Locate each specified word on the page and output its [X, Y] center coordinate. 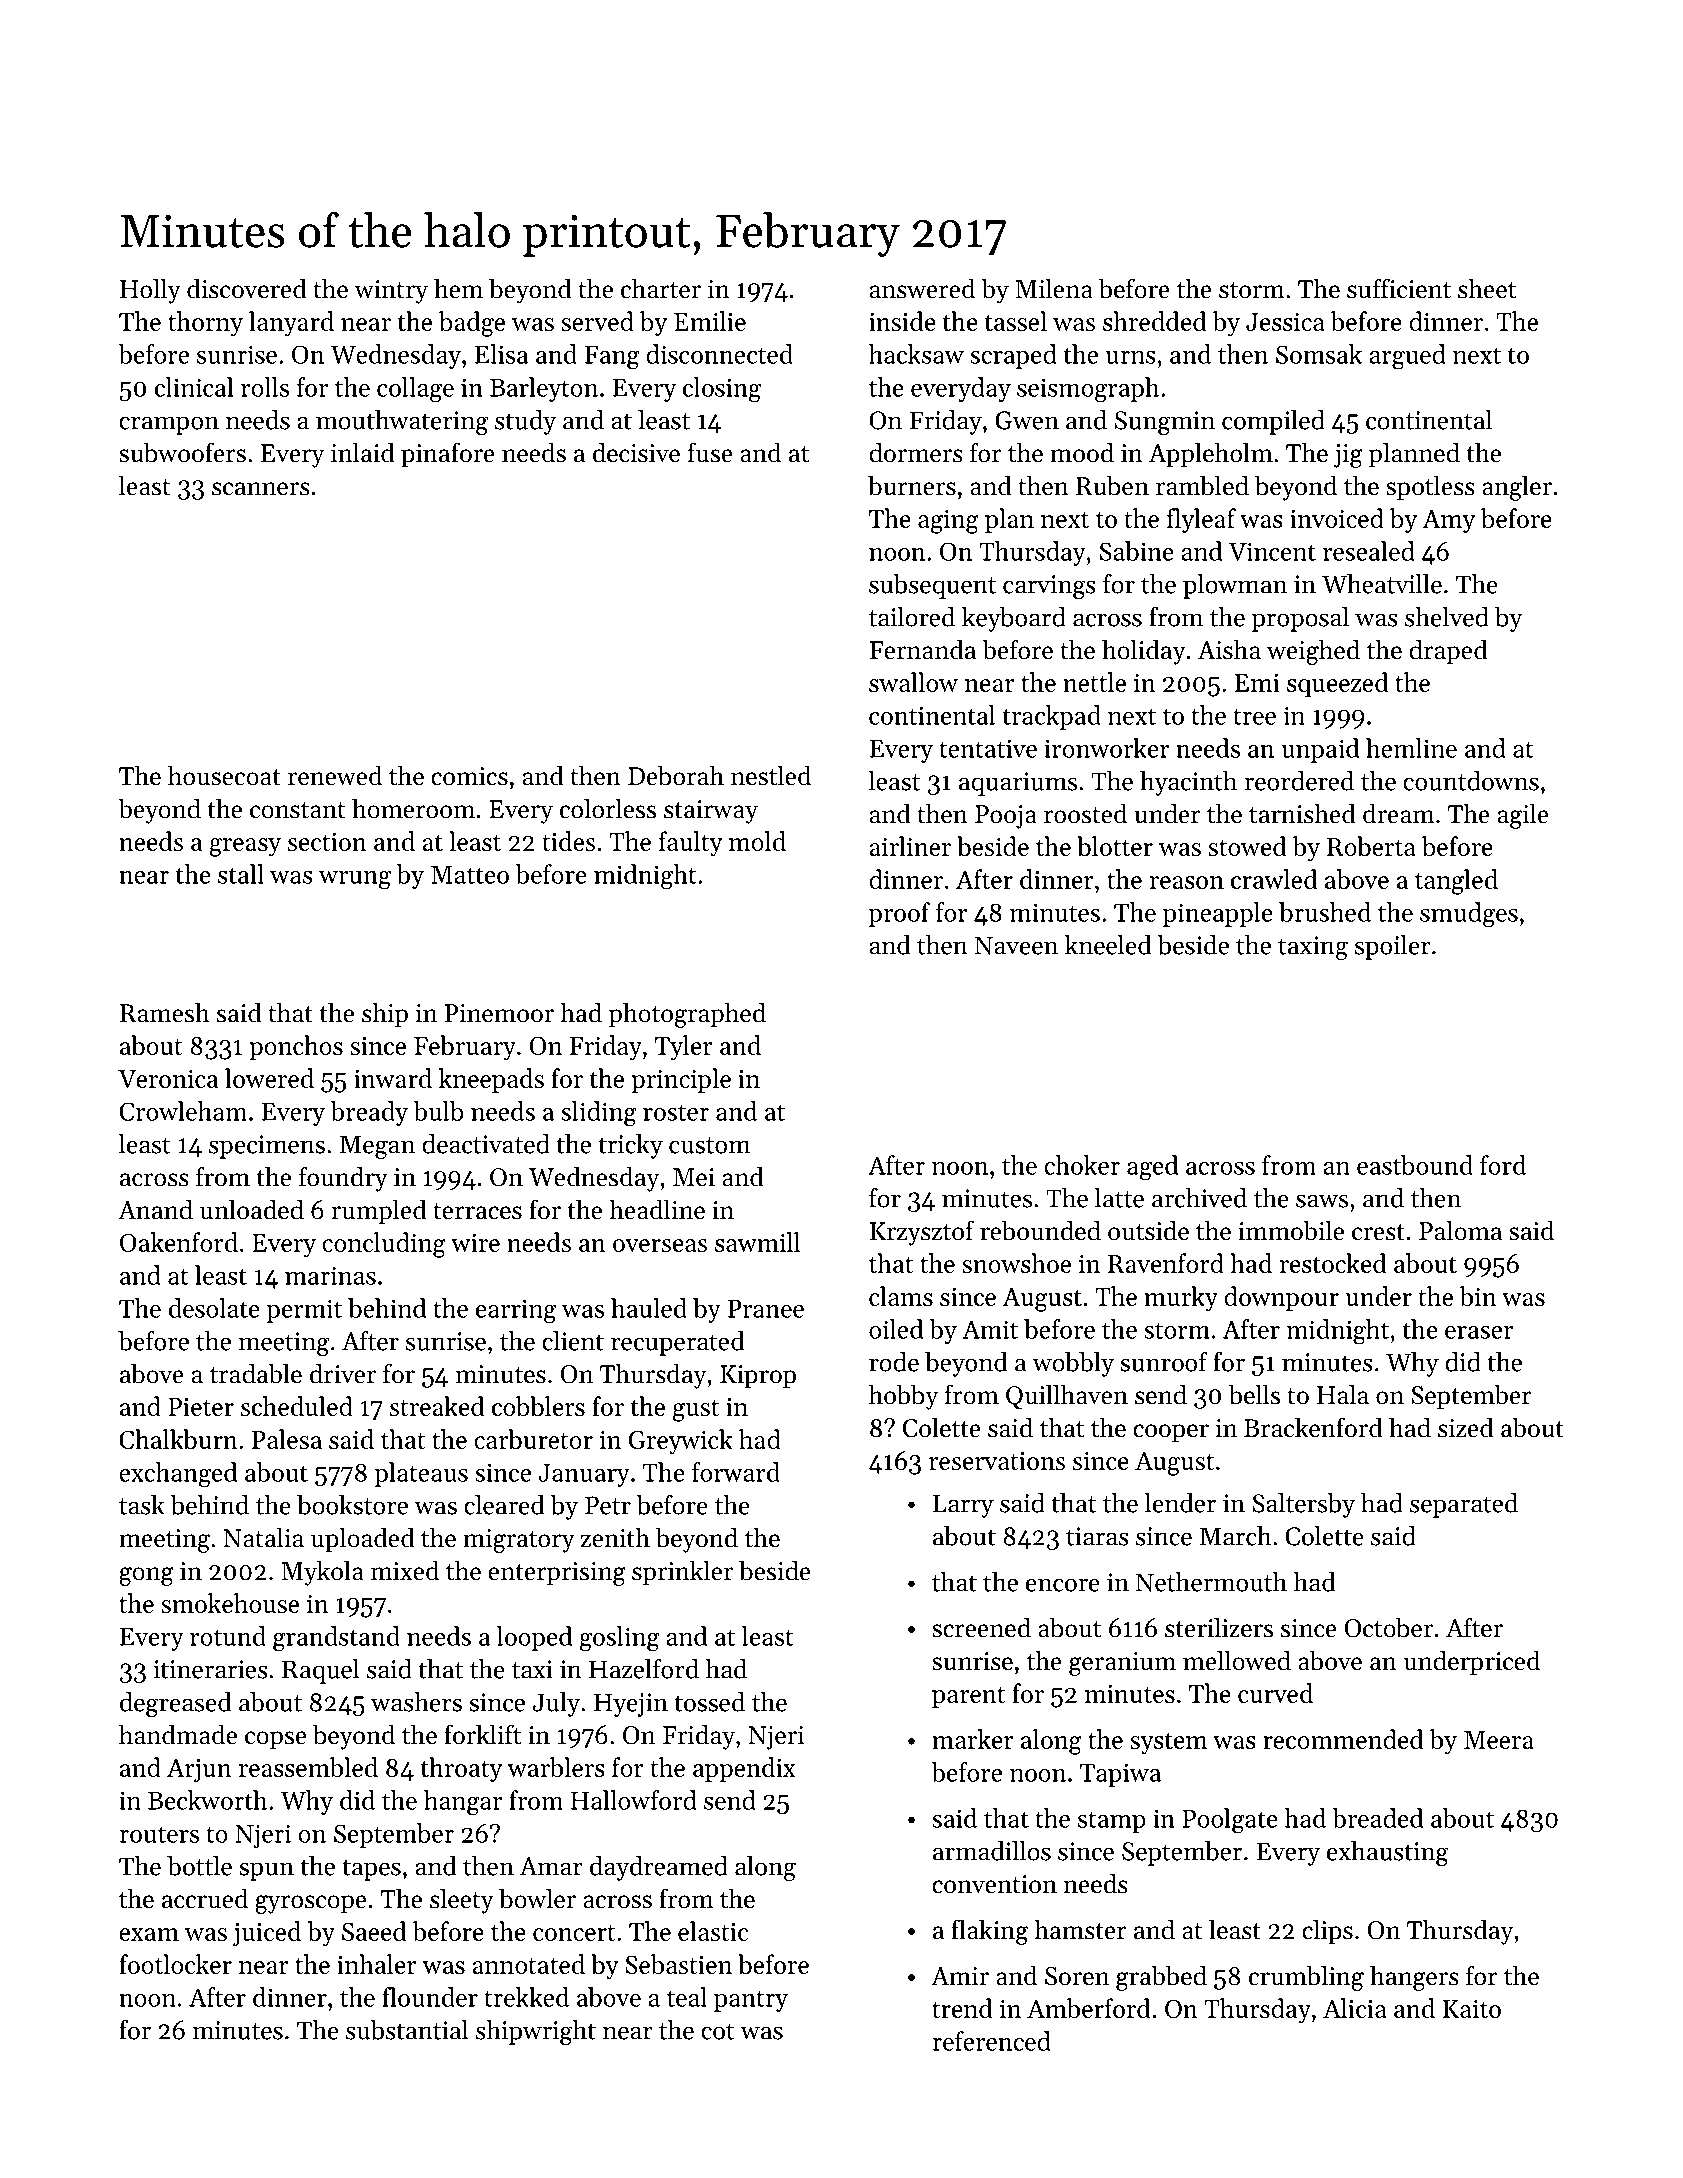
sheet [1487, 288]
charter [661, 288]
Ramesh [165, 1012]
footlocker [175, 1964]
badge [472, 324]
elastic [713, 1931]
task [142, 1505]
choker [1082, 1165]
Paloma [1460, 1230]
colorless [608, 808]
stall [241, 874]
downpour [1281, 1298]
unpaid [1320, 750]
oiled [896, 1329]
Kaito [1472, 2009]
